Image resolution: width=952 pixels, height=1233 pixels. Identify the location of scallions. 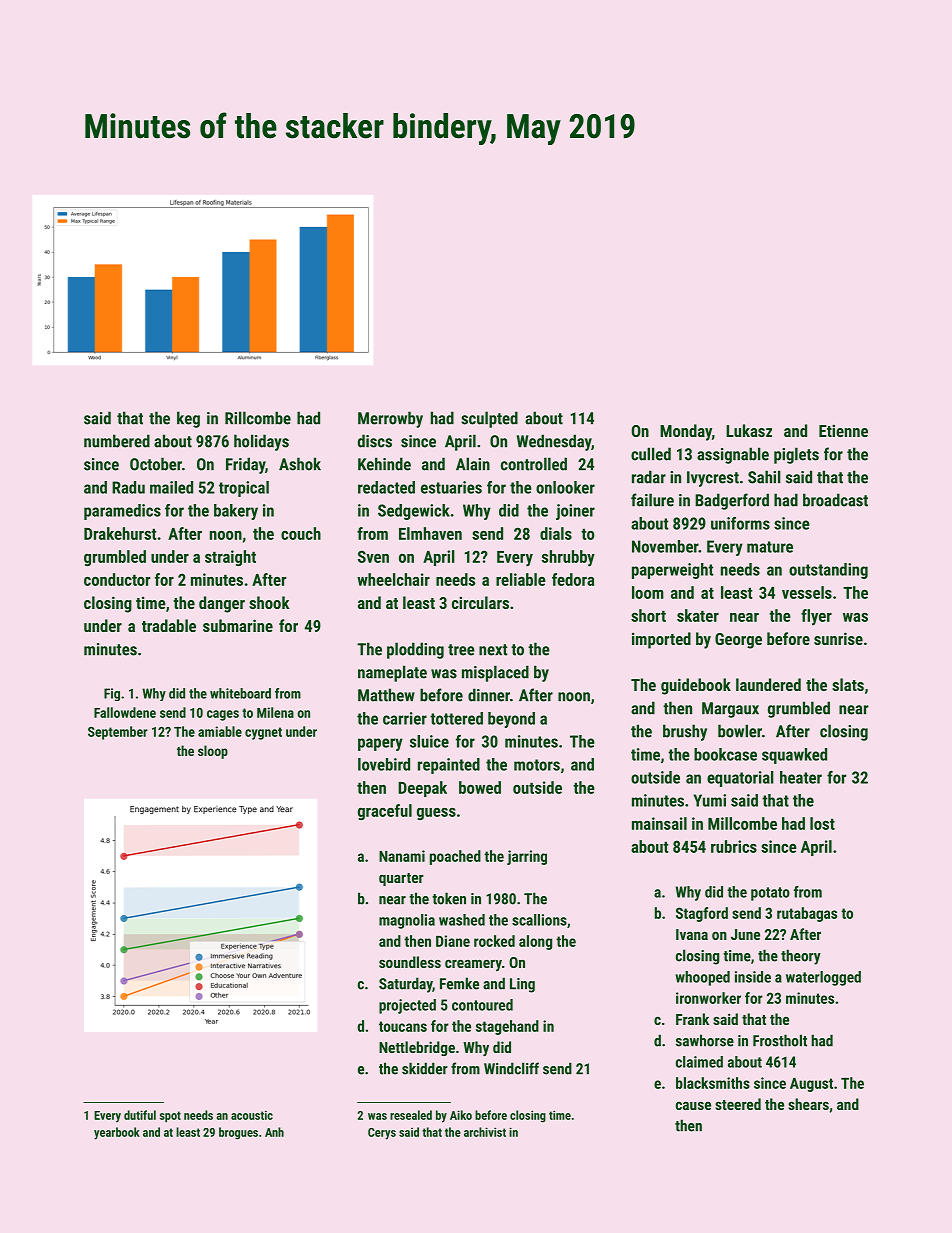
(539, 920).
